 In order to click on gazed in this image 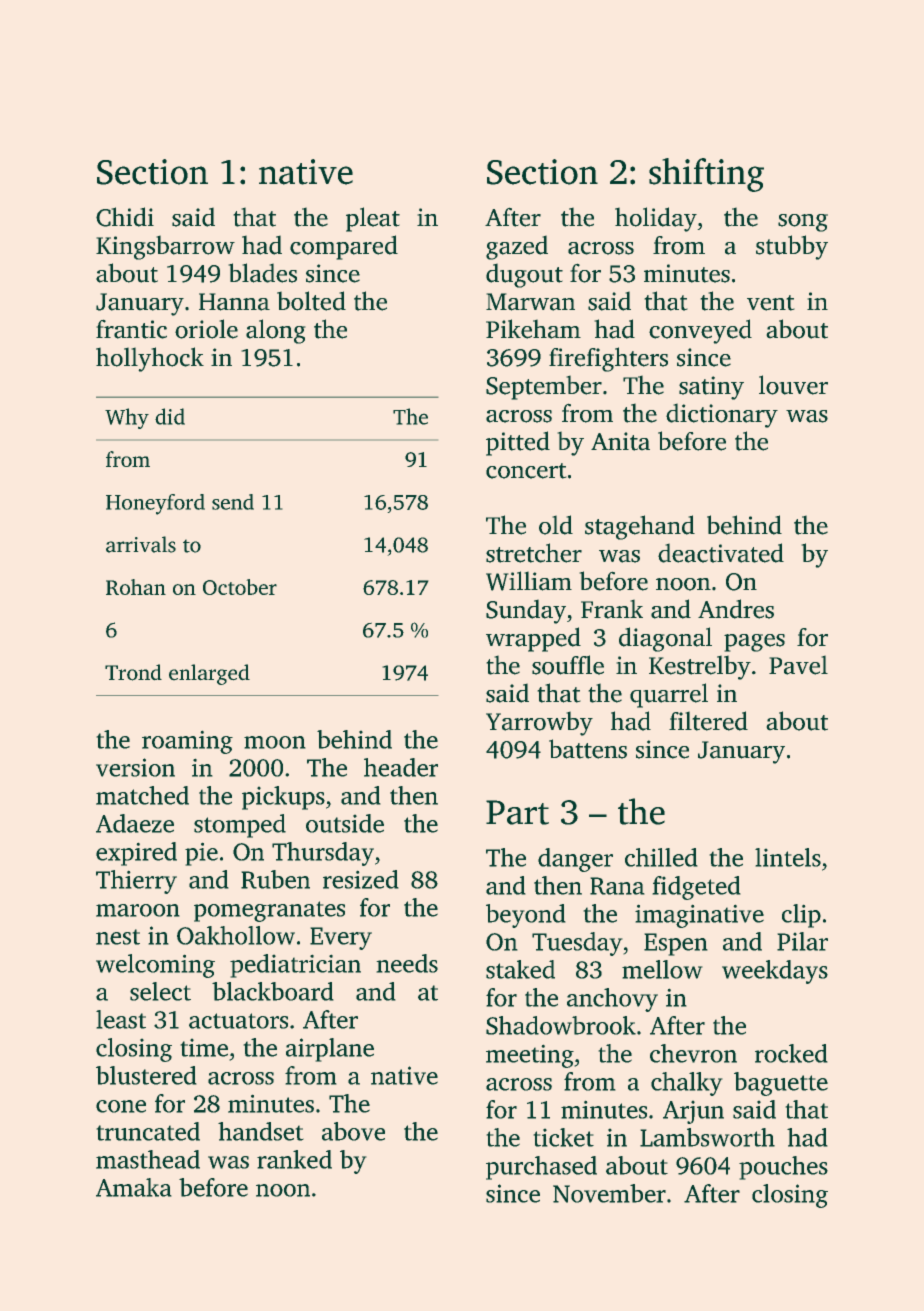, I will do `click(517, 247)`.
